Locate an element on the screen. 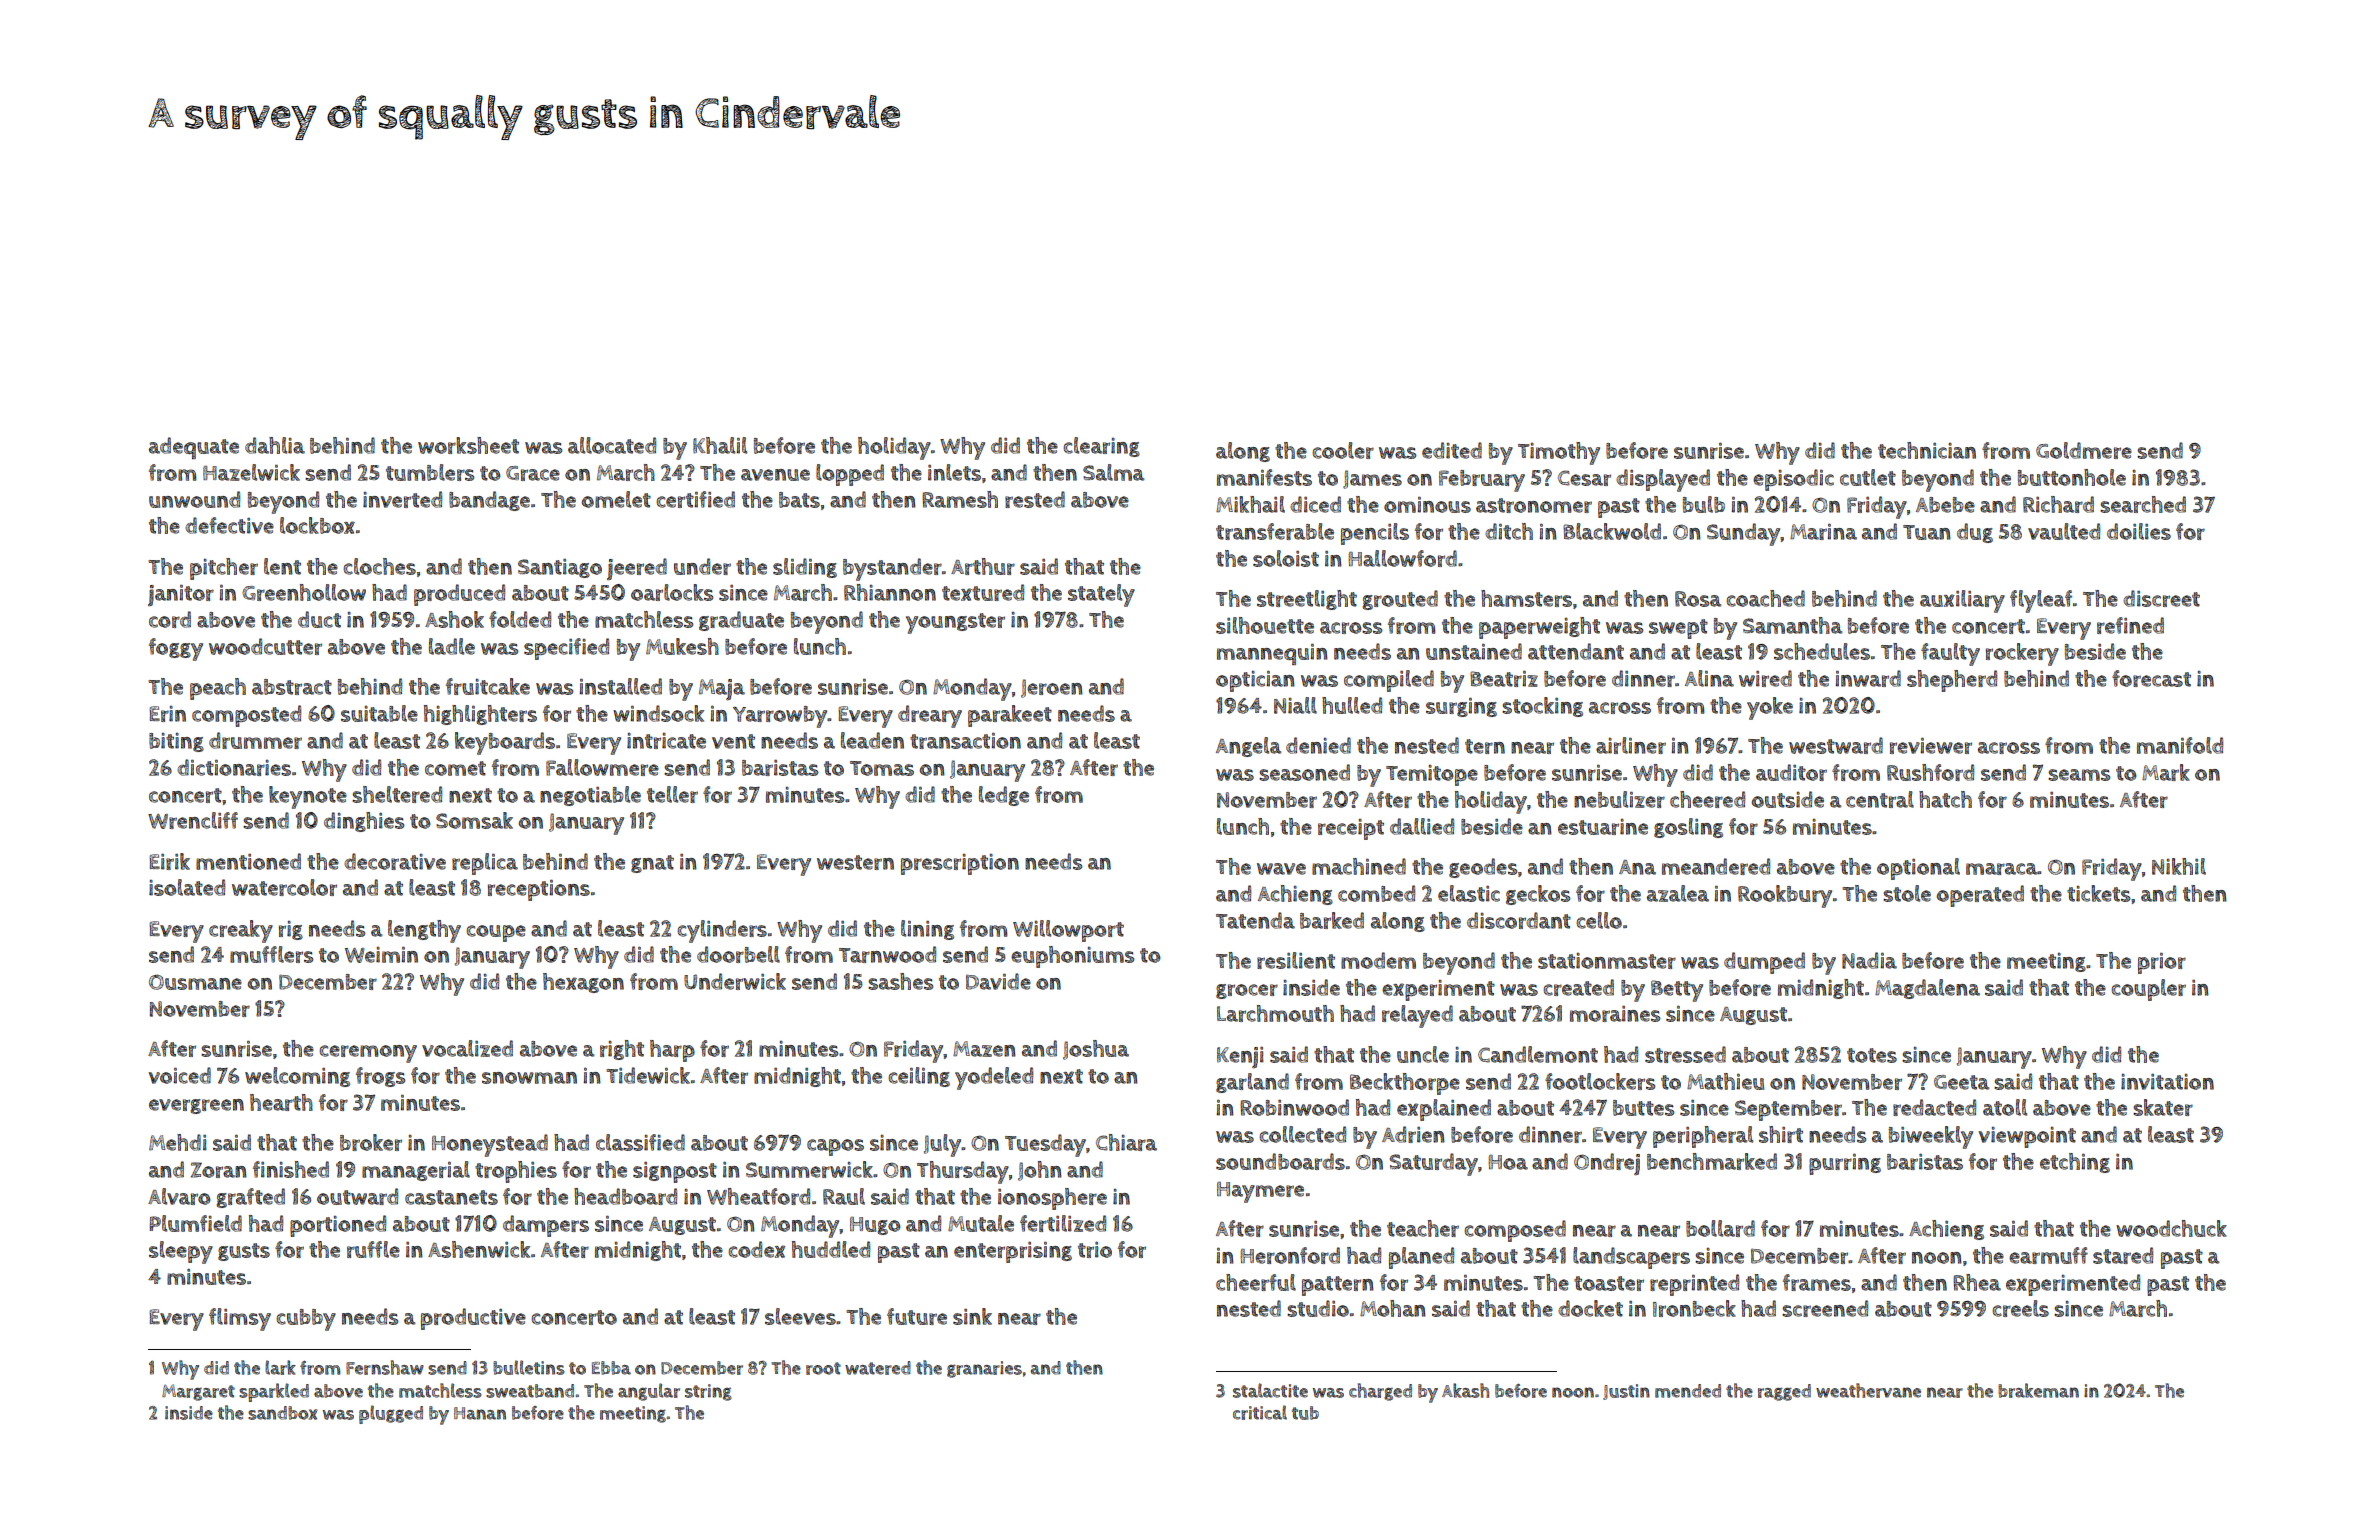 This screenshot has height=1539, width=2379. dahlia is located at coordinates (275, 445).
